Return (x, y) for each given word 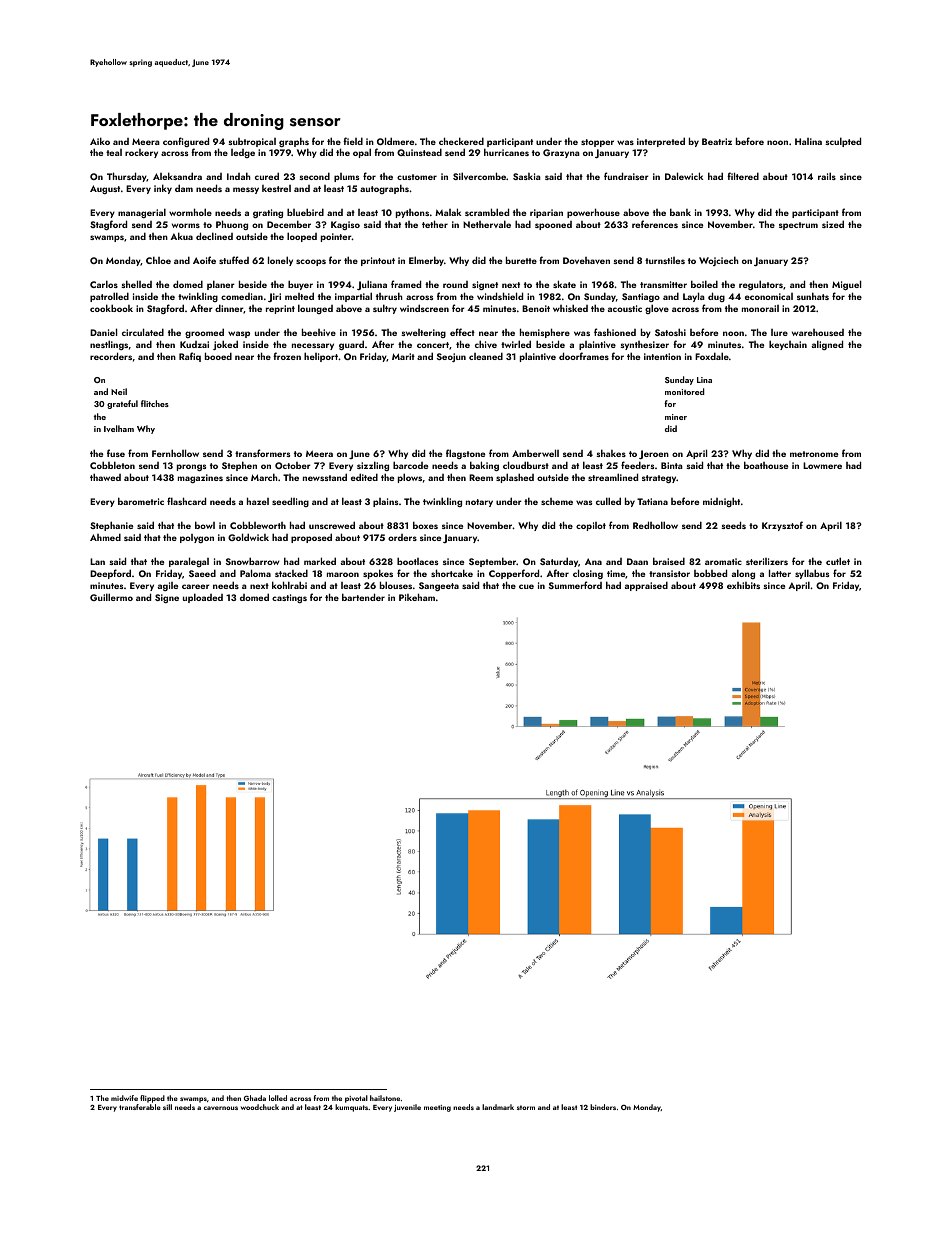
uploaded (203, 598)
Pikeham (417, 597)
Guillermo (111, 597)
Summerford (575, 585)
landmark (498, 1107)
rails (827, 176)
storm (526, 1107)
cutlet (838, 561)
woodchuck (260, 1107)
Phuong (232, 225)
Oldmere (395, 141)
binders (603, 1107)
